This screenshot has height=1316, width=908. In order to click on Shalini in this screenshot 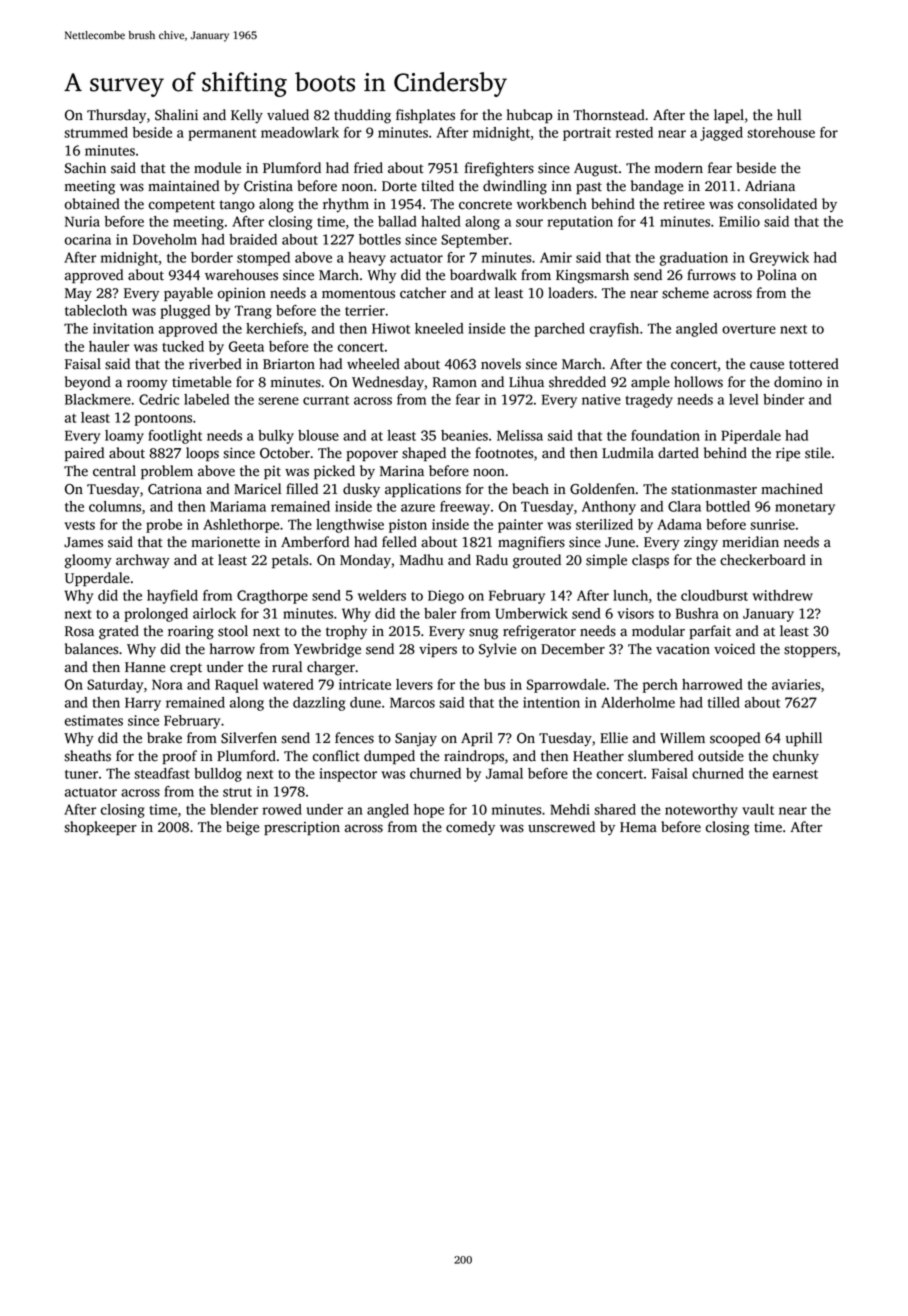, I will do `click(176, 115)`.
